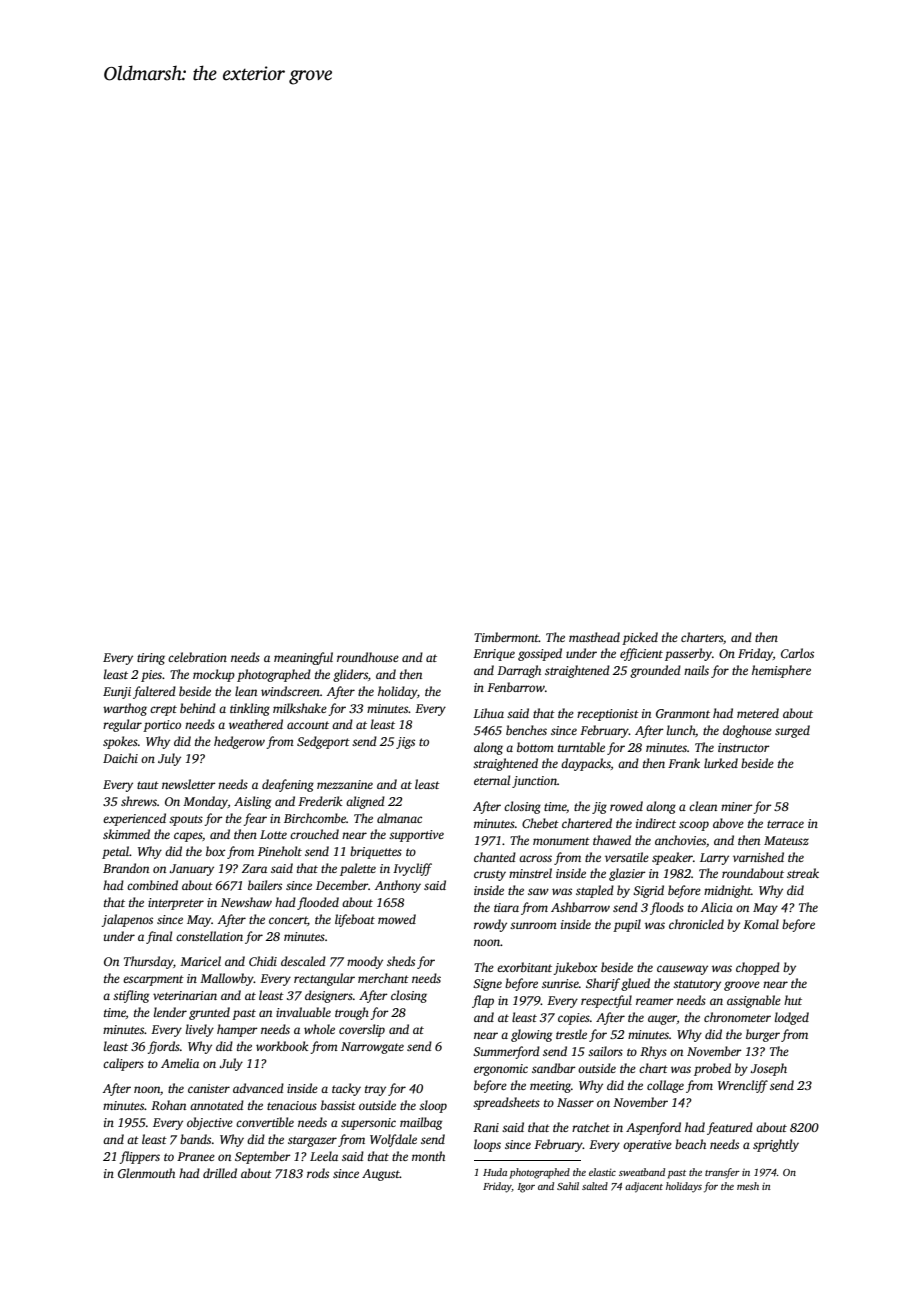 This screenshot has height=1308, width=924. I want to click on hemisphere, so click(781, 671).
